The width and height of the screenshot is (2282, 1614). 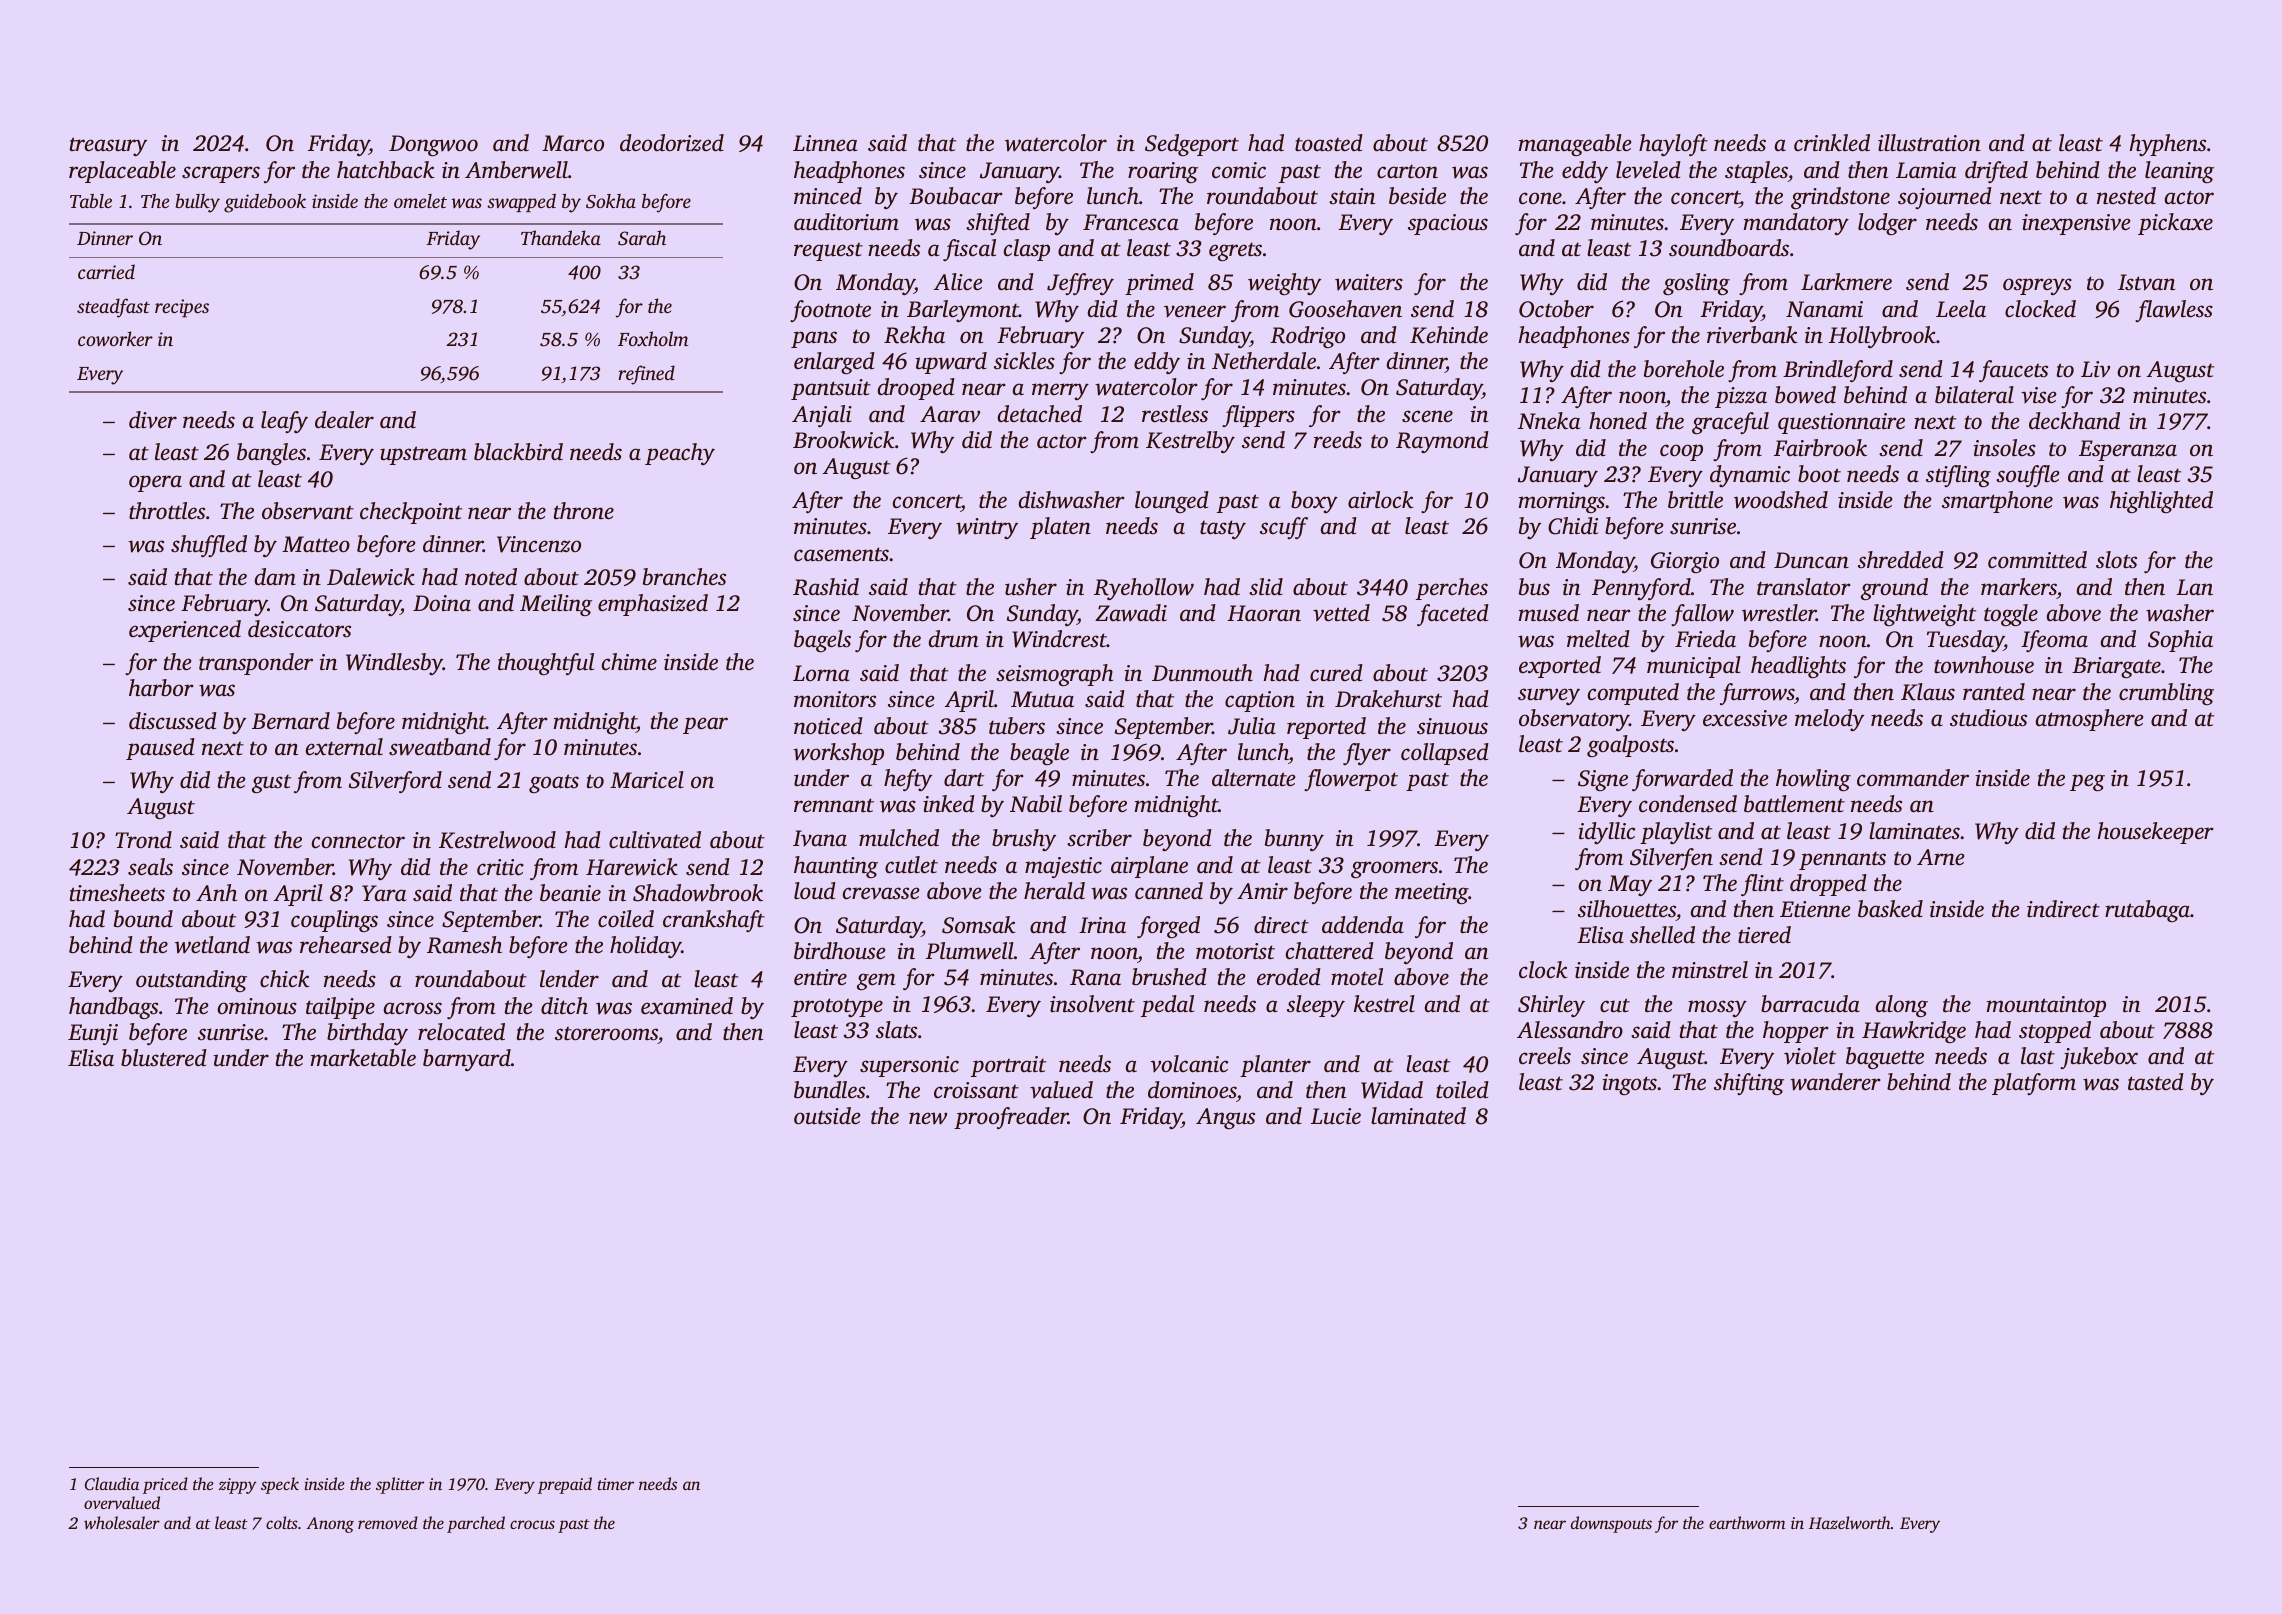 What do you see at coordinates (825, 143) in the screenshot?
I see `Linnea` at bounding box center [825, 143].
